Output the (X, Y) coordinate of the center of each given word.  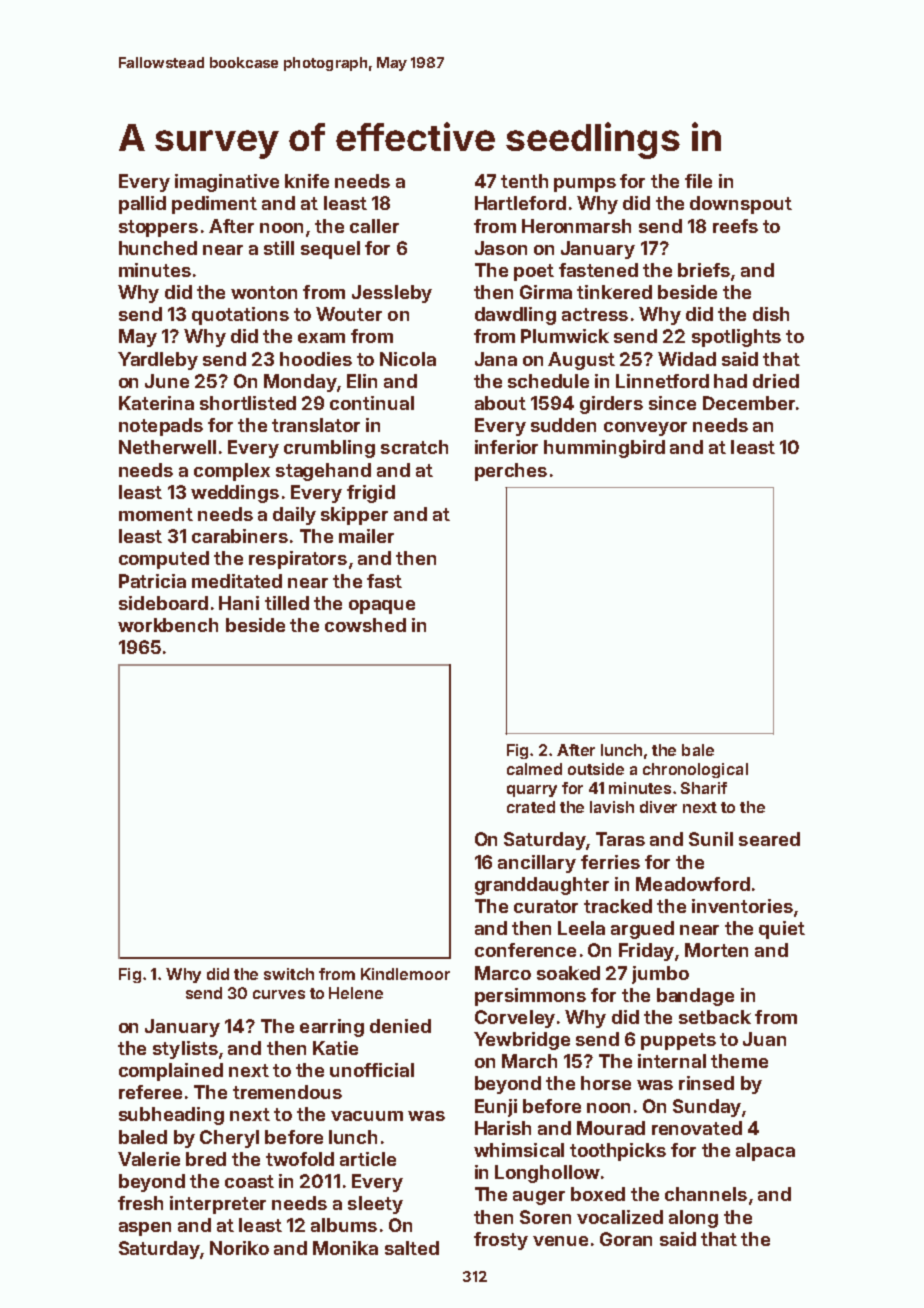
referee (150, 1092)
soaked (568, 973)
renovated (697, 1128)
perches (511, 472)
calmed (534, 769)
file (698, 181)
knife (307, 181)
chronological (695, 770)
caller (374, 226)
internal (672, 1061)
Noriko (239, 1248)
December (749, 403)
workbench (168, 625)
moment (156, 514)
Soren (545, 1217)
